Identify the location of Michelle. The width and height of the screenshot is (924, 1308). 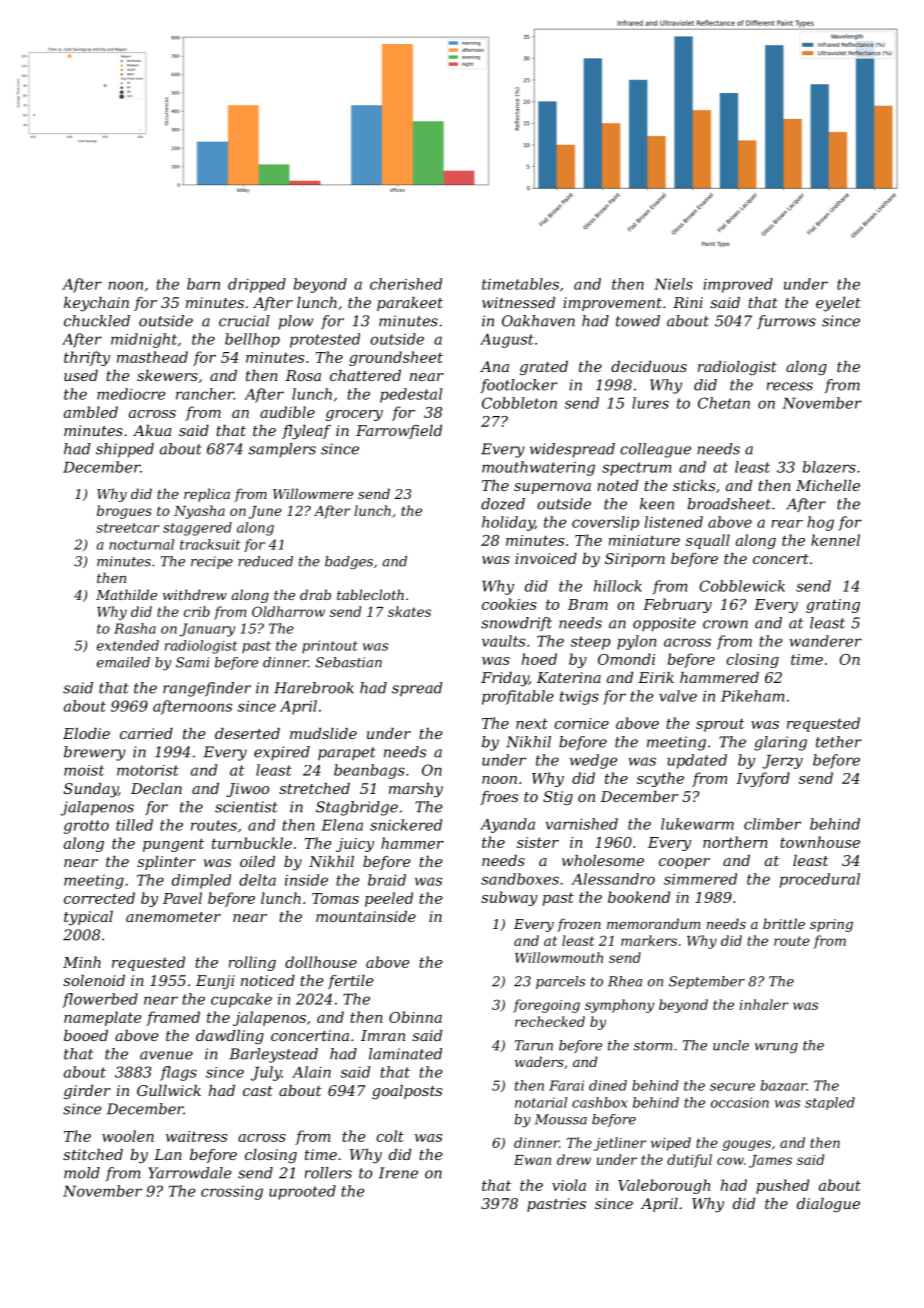
(828, 485).
